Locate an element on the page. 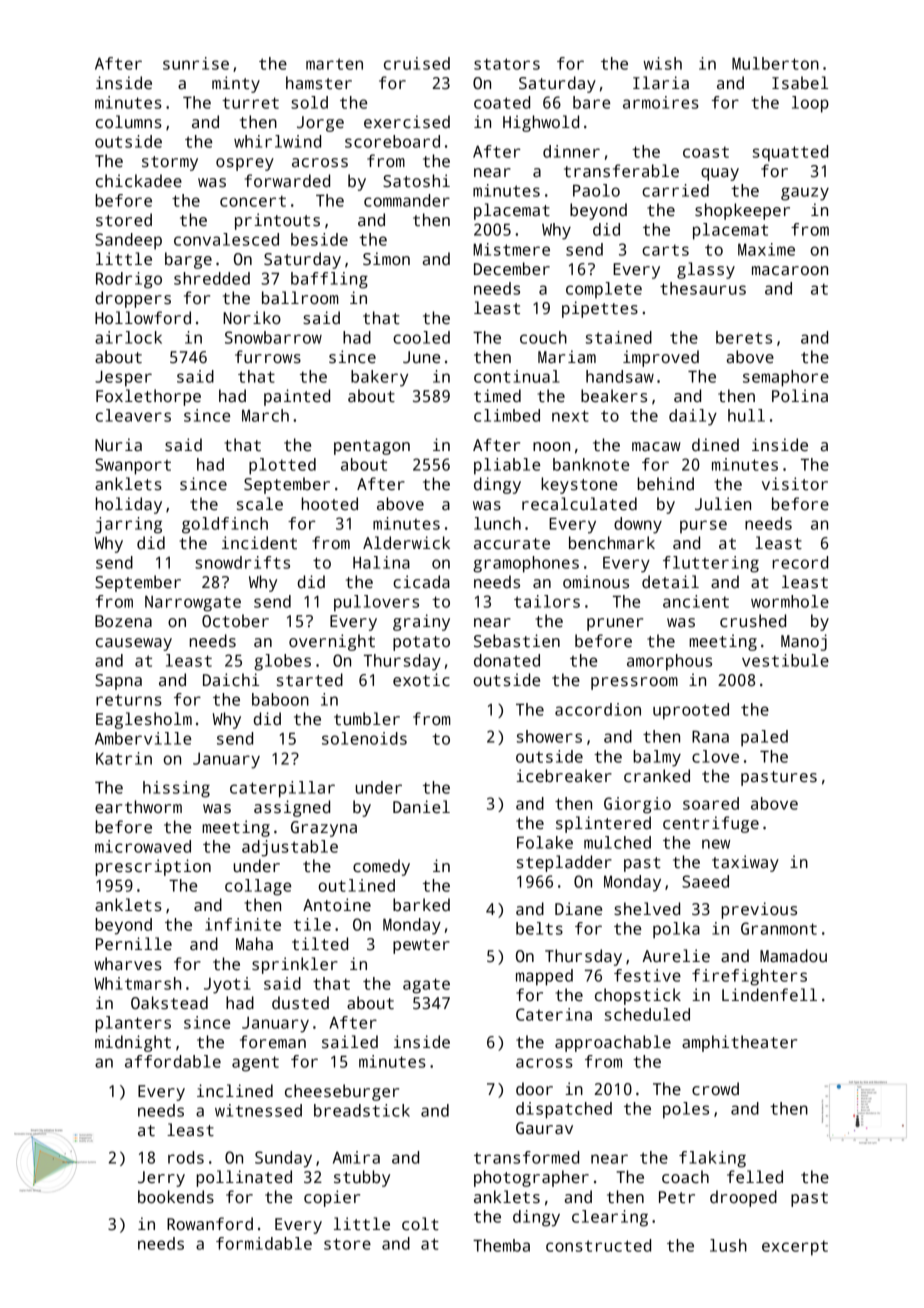  improved is located at coordinates (661, 358).
